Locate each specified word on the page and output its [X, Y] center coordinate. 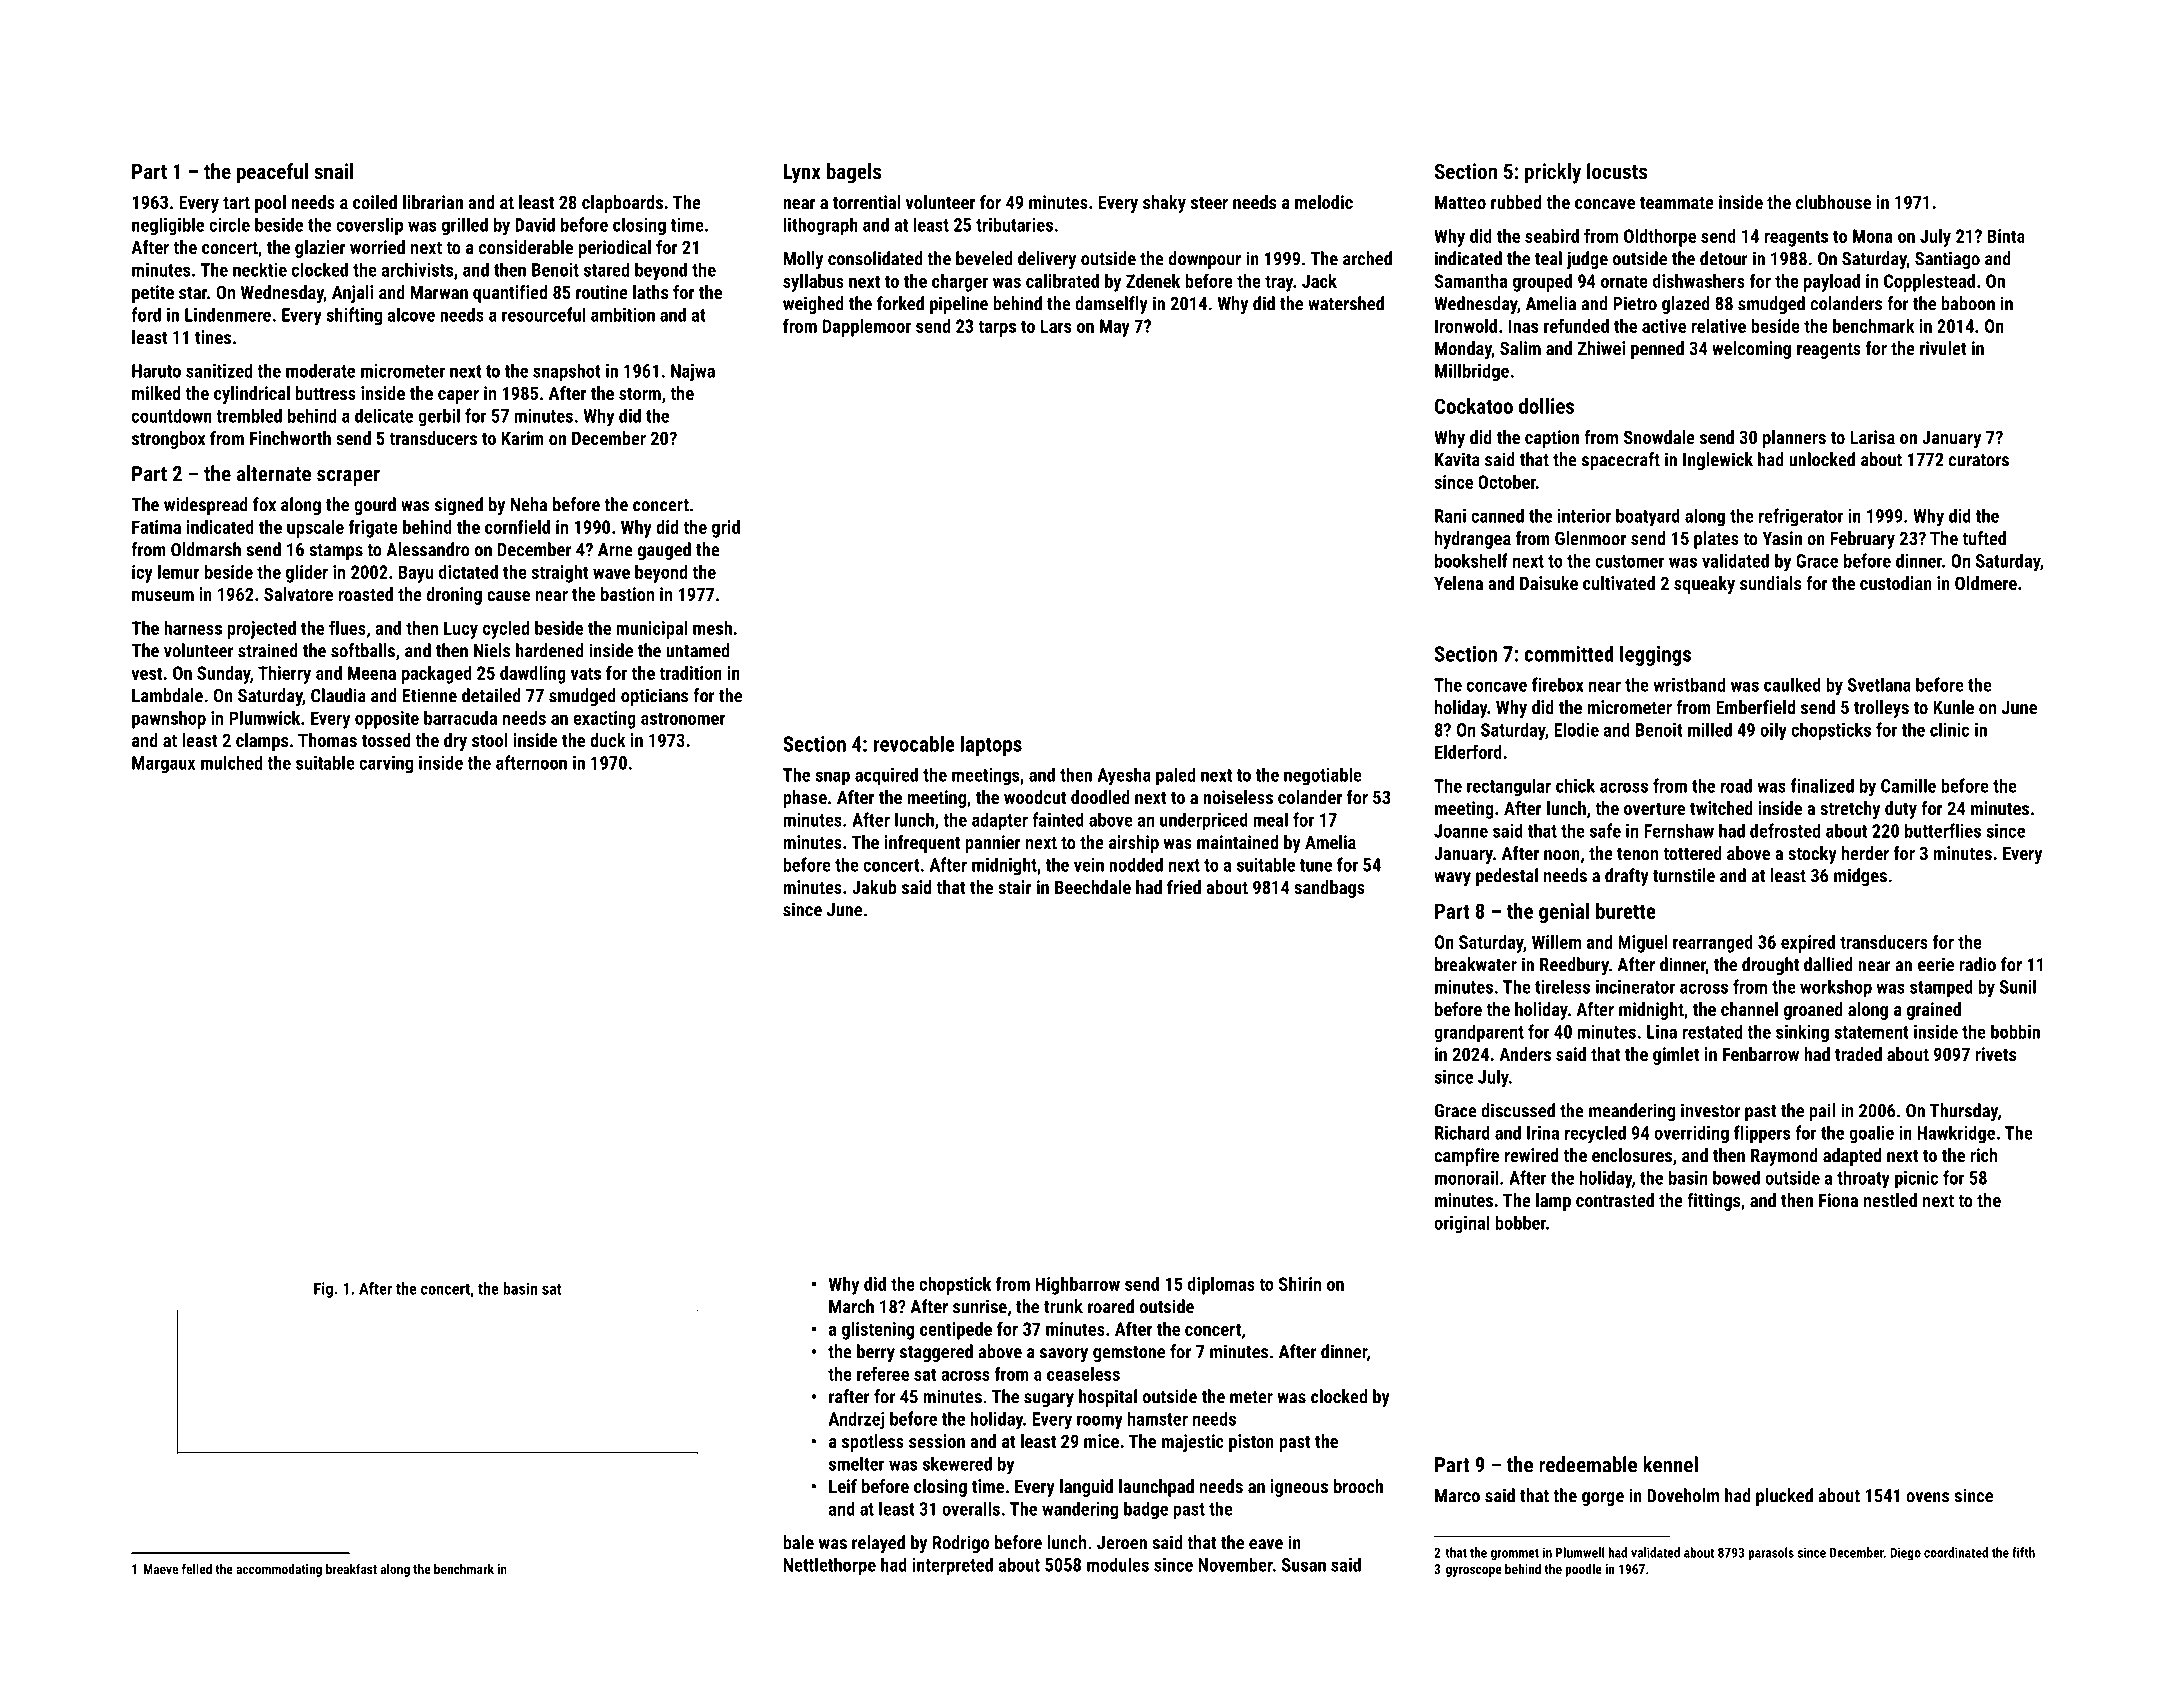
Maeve [161, 1569]
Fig [323, 1290]
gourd [375, 506]
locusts [1617, 171]
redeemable [1588, 1464]
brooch [1358, 1486]
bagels [854, 173]
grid [726, 529]
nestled [1890, 1200]
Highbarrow [1078, 1286]
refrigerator [1801, 517]
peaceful [272, 173]
